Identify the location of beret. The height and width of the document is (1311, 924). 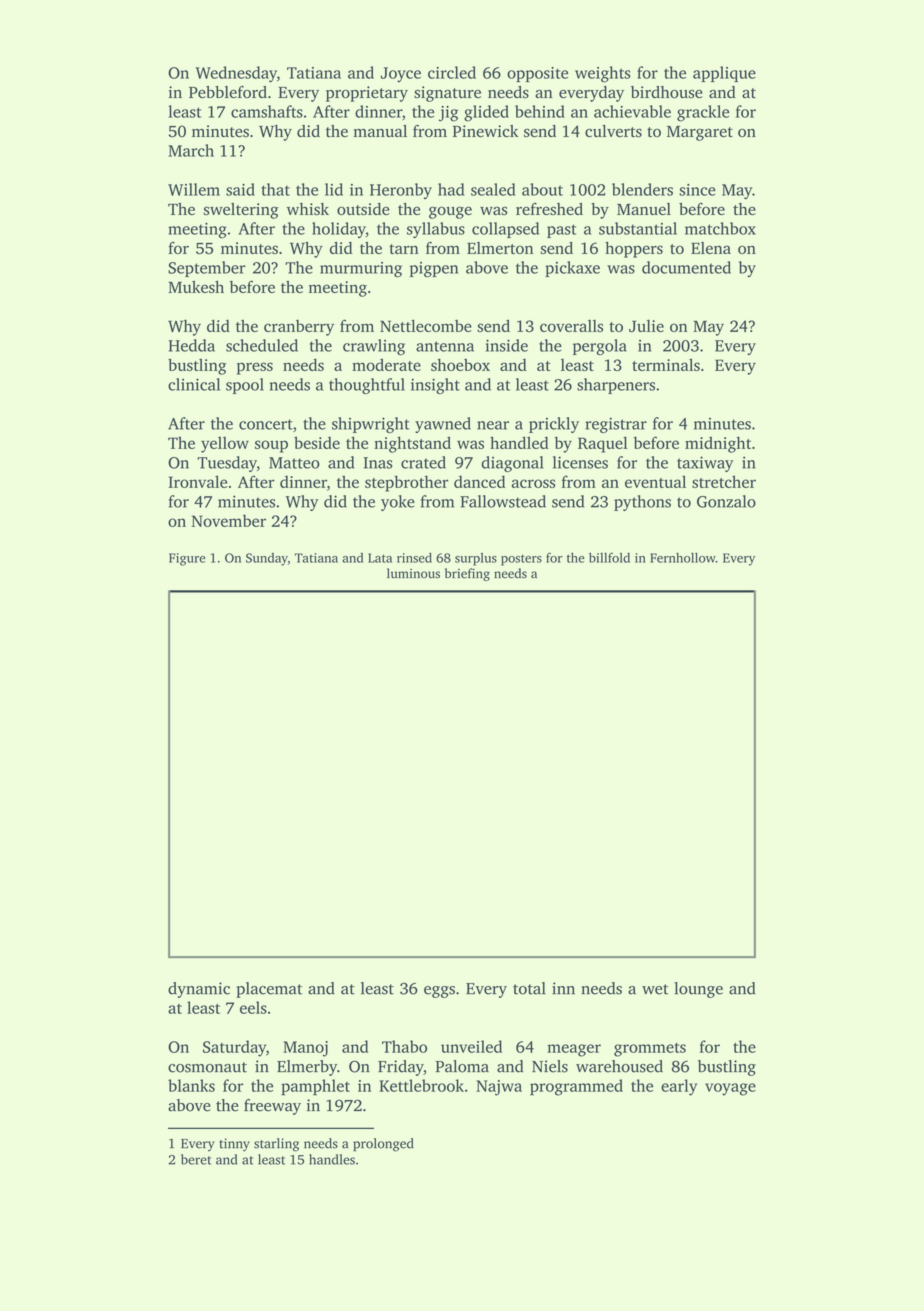
(196, 1159).
